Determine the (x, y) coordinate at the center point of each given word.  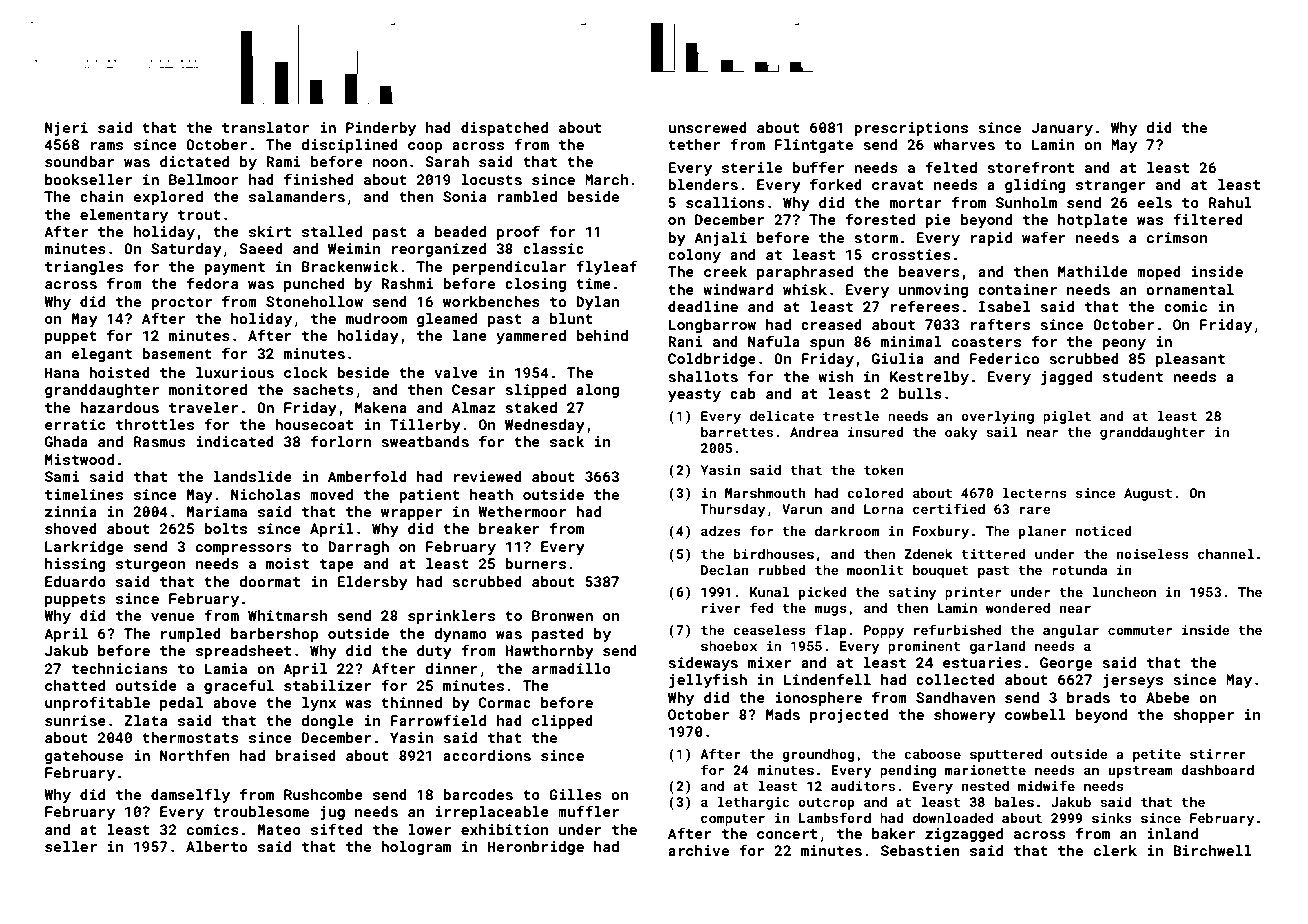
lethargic (753, 803)
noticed (1103, 531)
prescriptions (911, 129)
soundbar (80, 161)
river (721, 608)
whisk (805, 289)
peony (1124, 344)
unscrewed (707, 127)
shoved (71, 528)
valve (456, 372)
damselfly (190, 795)
